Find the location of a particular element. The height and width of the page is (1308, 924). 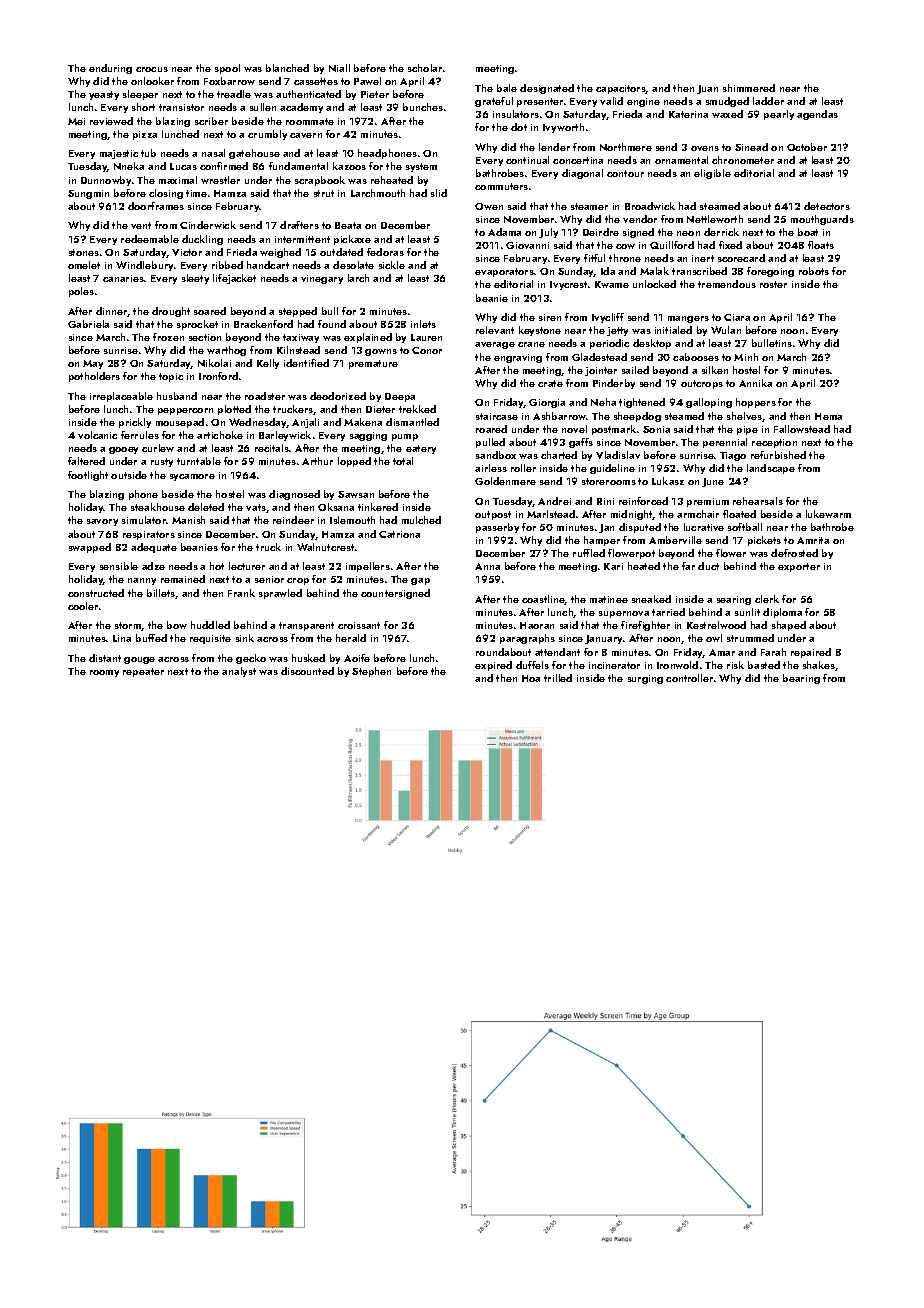

swapped is located at coordinates (90, 548).
